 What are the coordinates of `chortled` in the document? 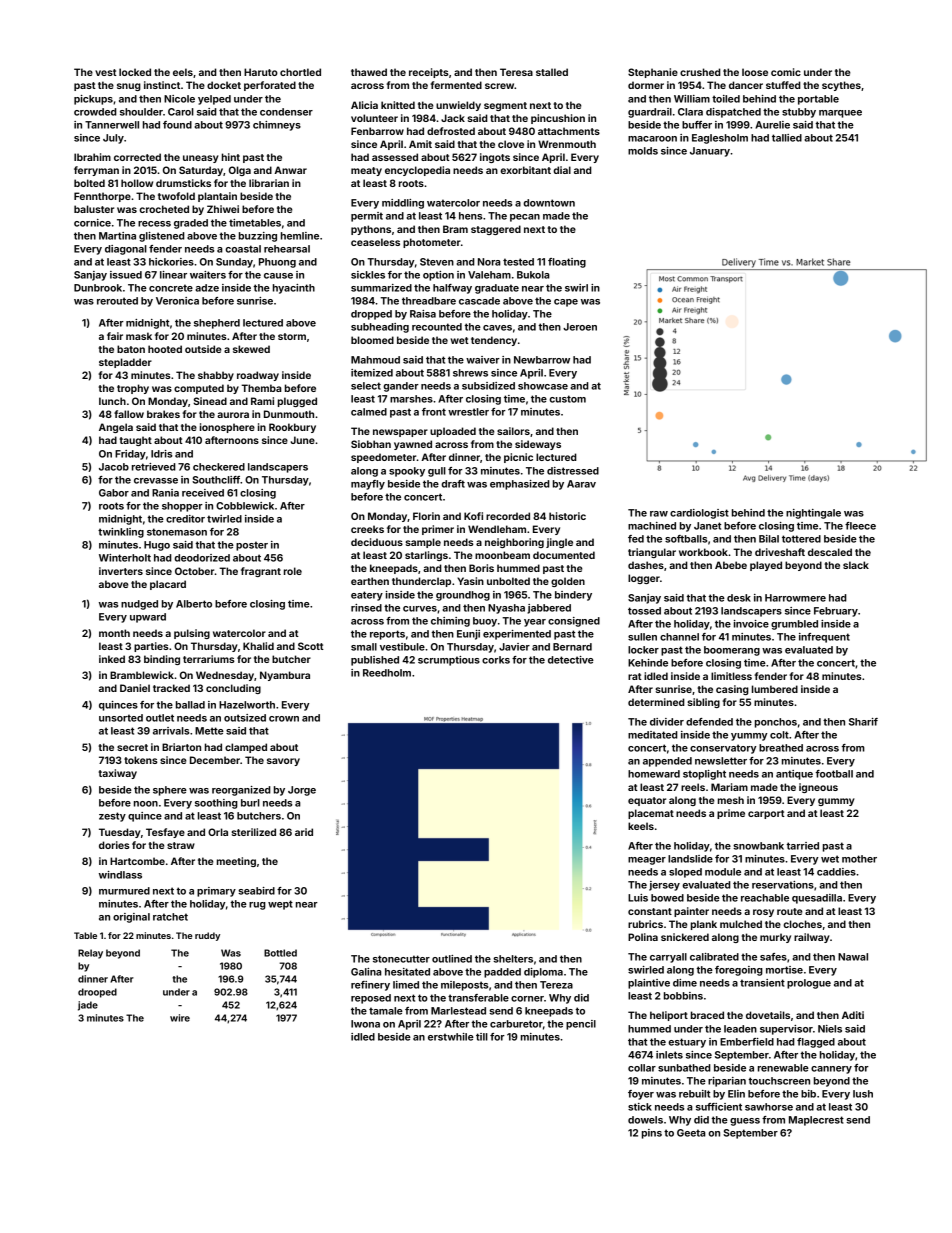 It's located at (300, 72).
